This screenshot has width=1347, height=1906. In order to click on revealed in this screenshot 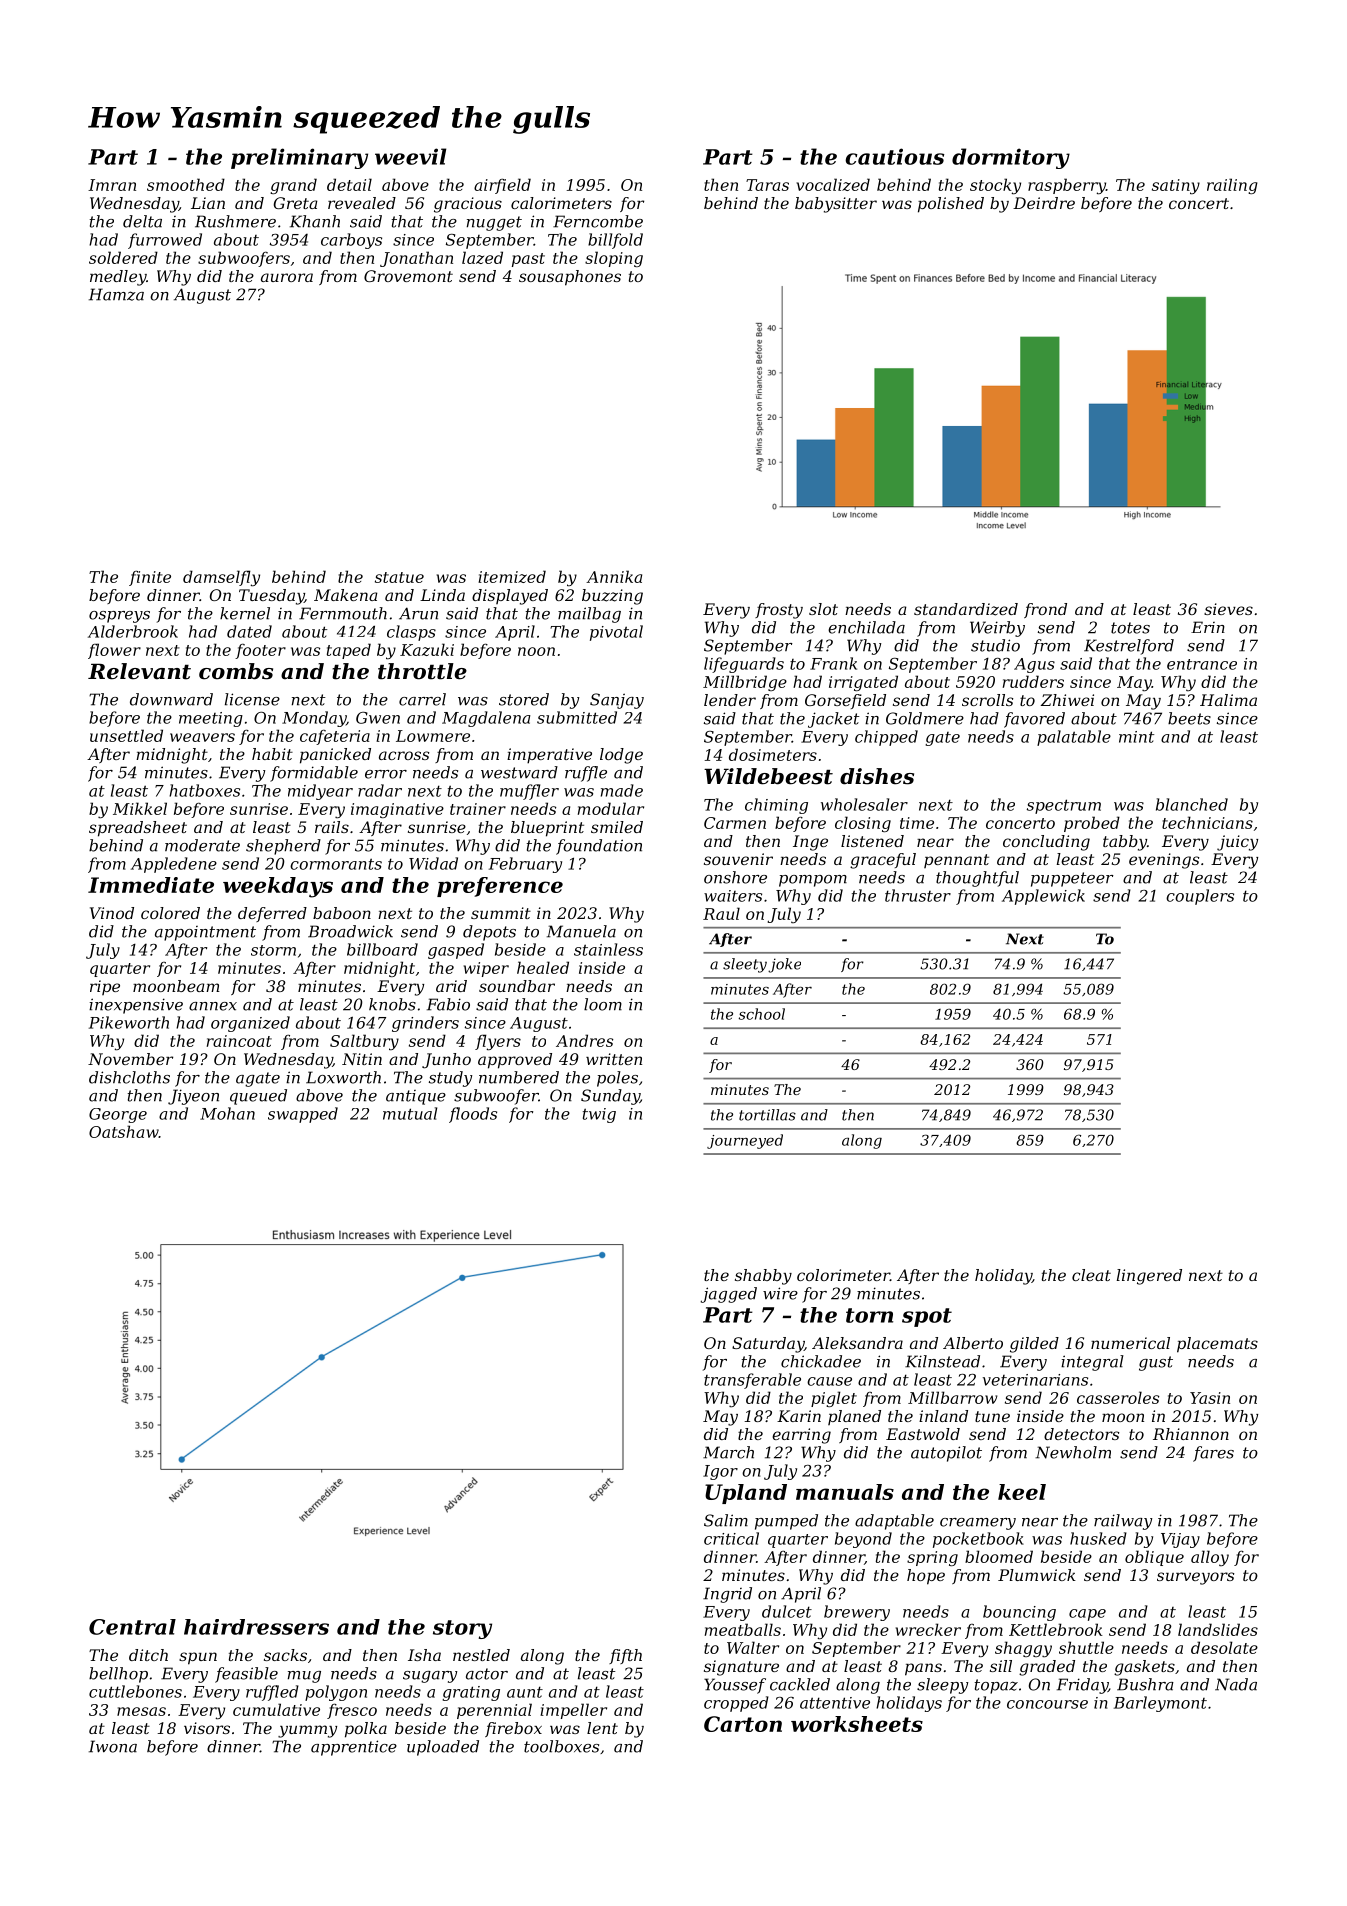, I will do `click(362, 203)`.
